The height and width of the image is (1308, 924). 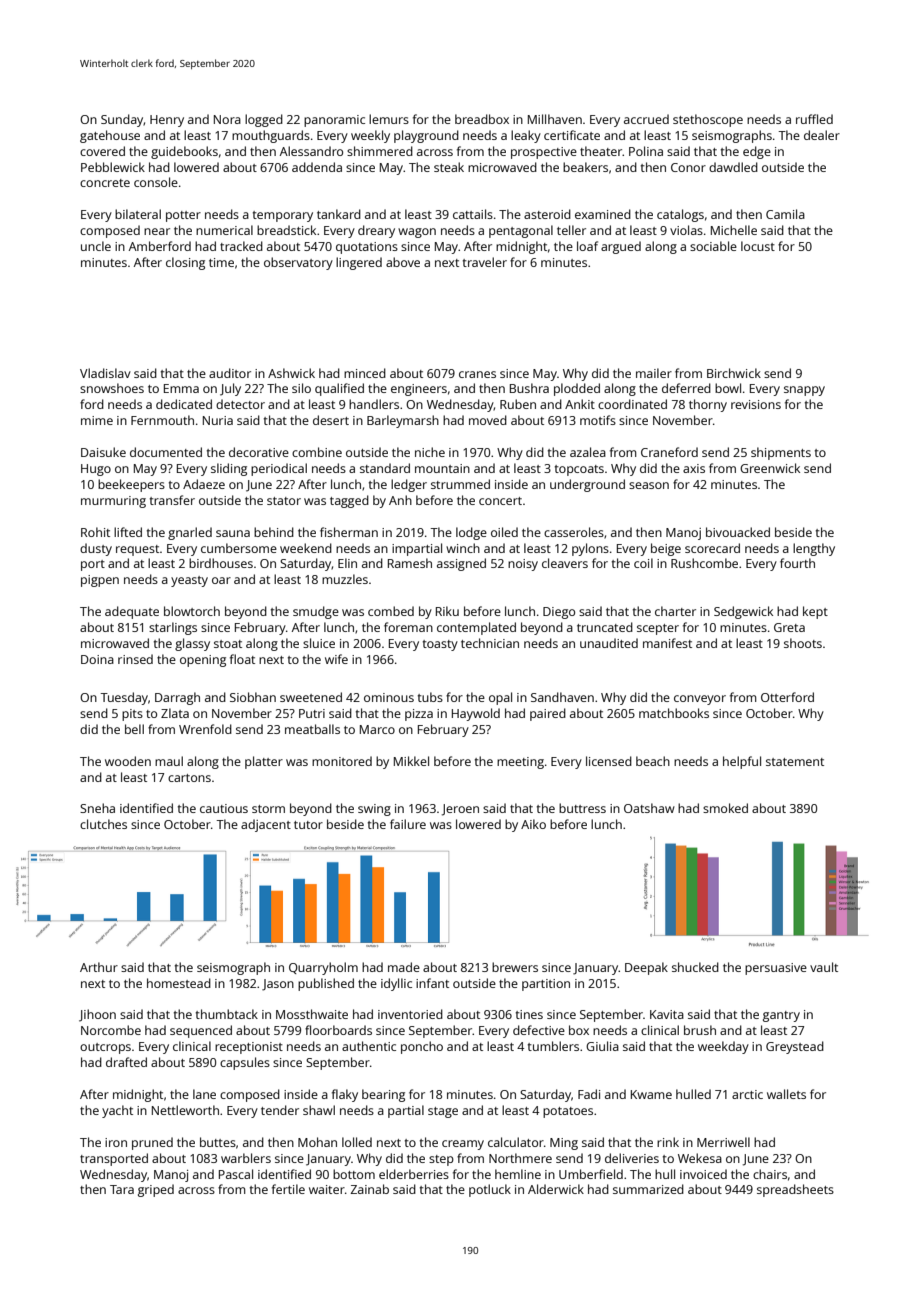 I want to click on catalogs, so click(x=680, y=215).
